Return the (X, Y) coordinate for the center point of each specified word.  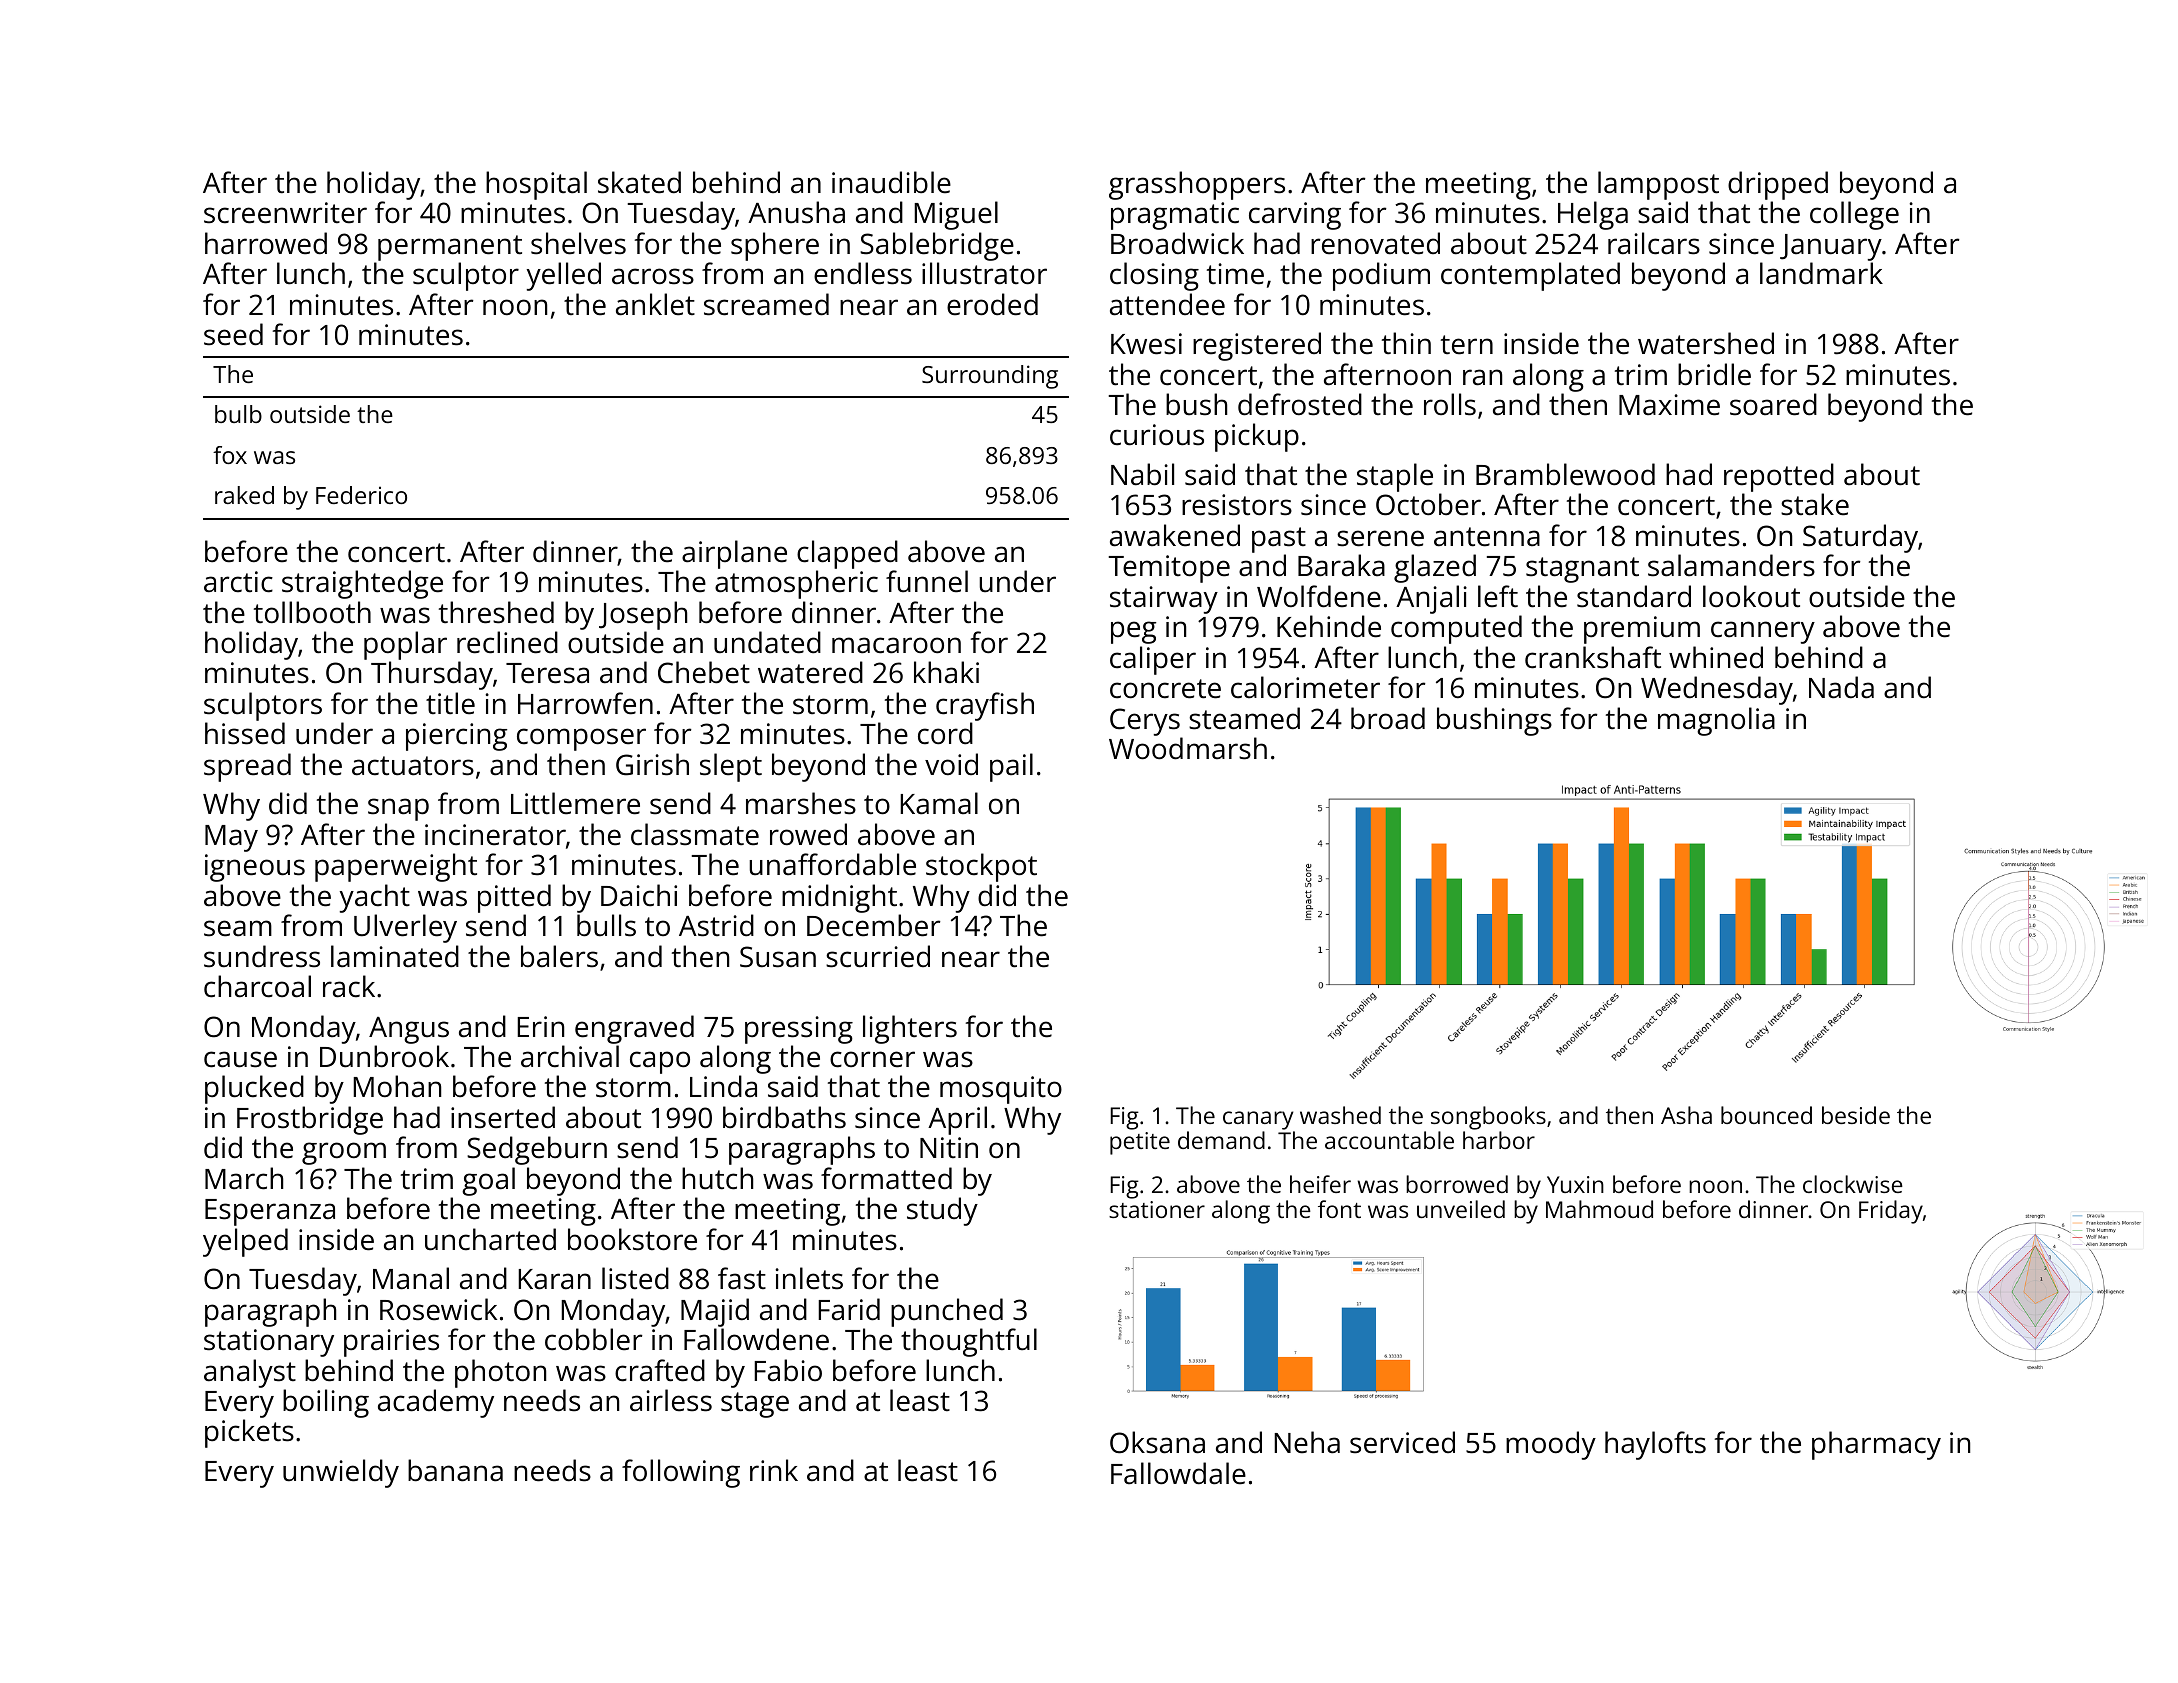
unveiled (1461, 1209)
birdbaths (784, 1117)
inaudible (891, 182)
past (1279, 540)
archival (570, 1056)
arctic (238, 582)
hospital (536, 185)
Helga (1593, 215)
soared (1773, 404)
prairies (391, 1343)
